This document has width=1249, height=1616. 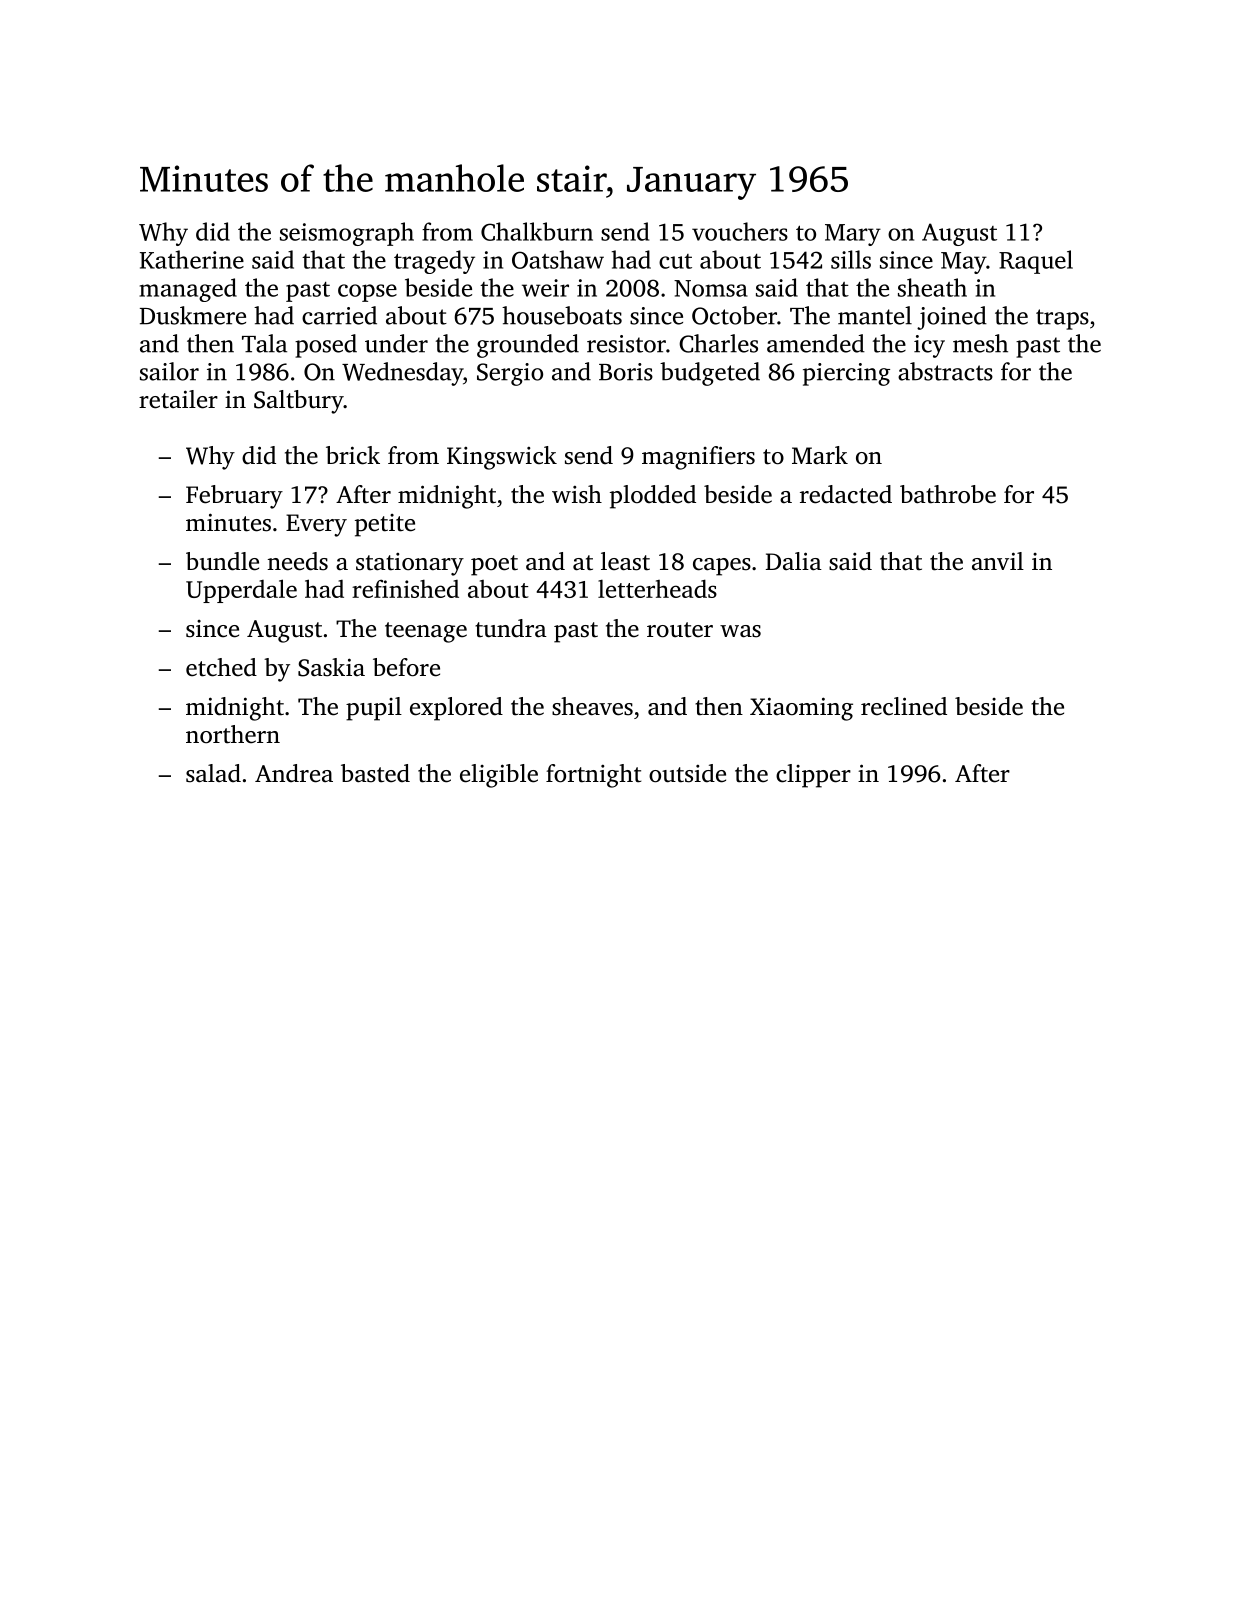 What do you see at coordinates (188, 290) in the document?
I see `managed` at bounding box center [188, 290].
